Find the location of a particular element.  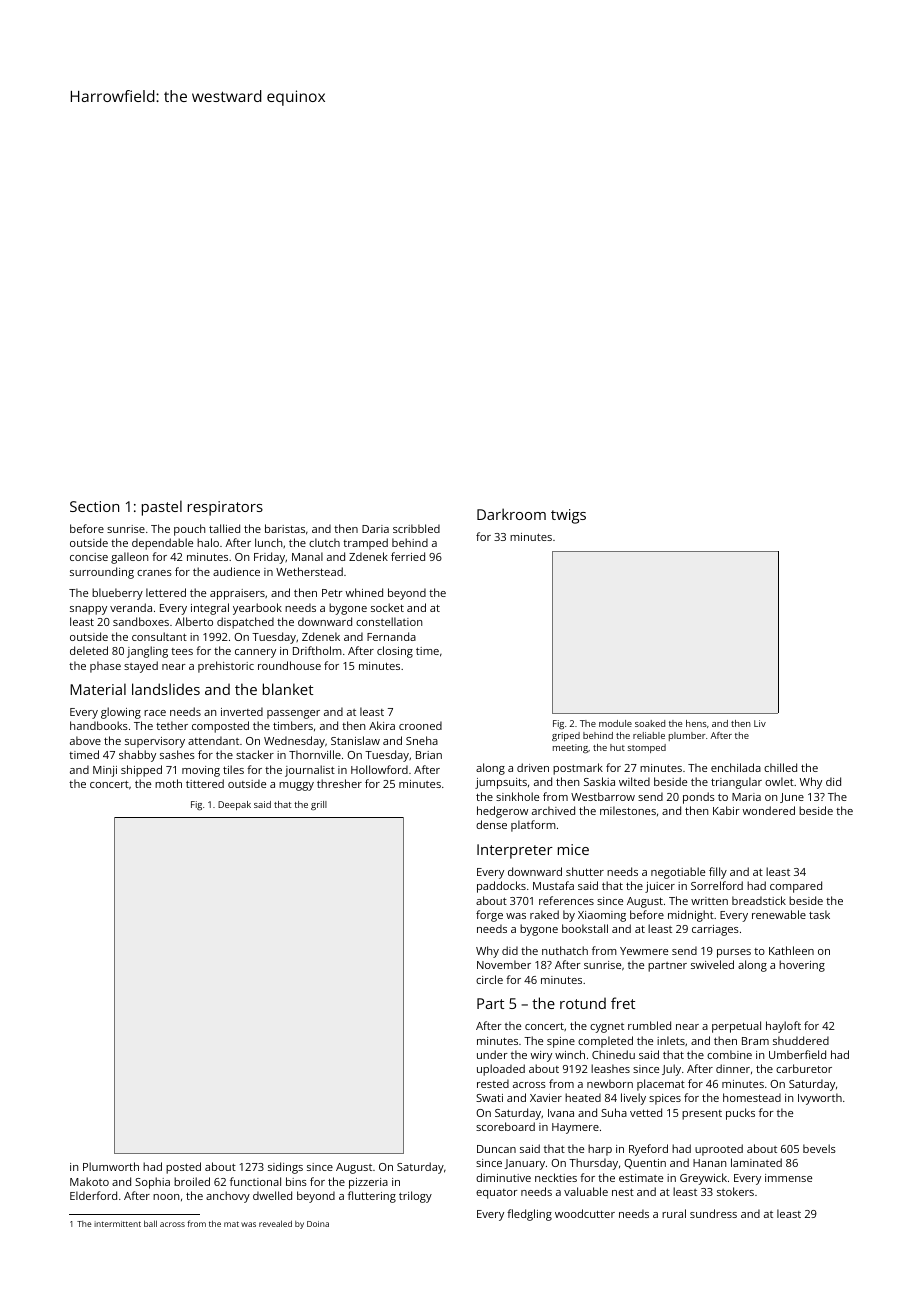

Plumworth is located at coordinates (111, 1166).
